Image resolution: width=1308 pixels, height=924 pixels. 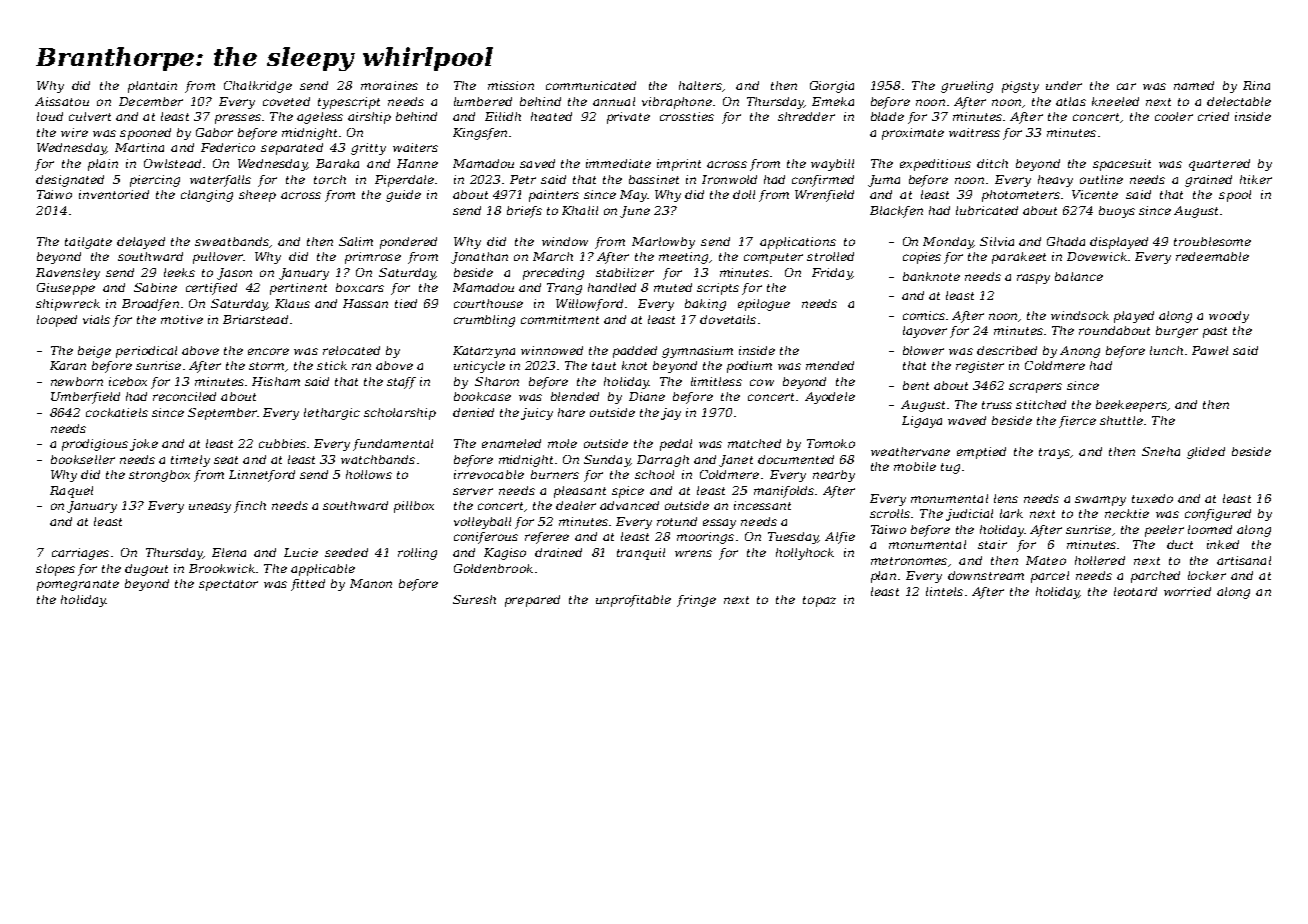 What do you see at coordinates (80, 554) in the image?
I see `carriages` at bounding box center [80, 554].
